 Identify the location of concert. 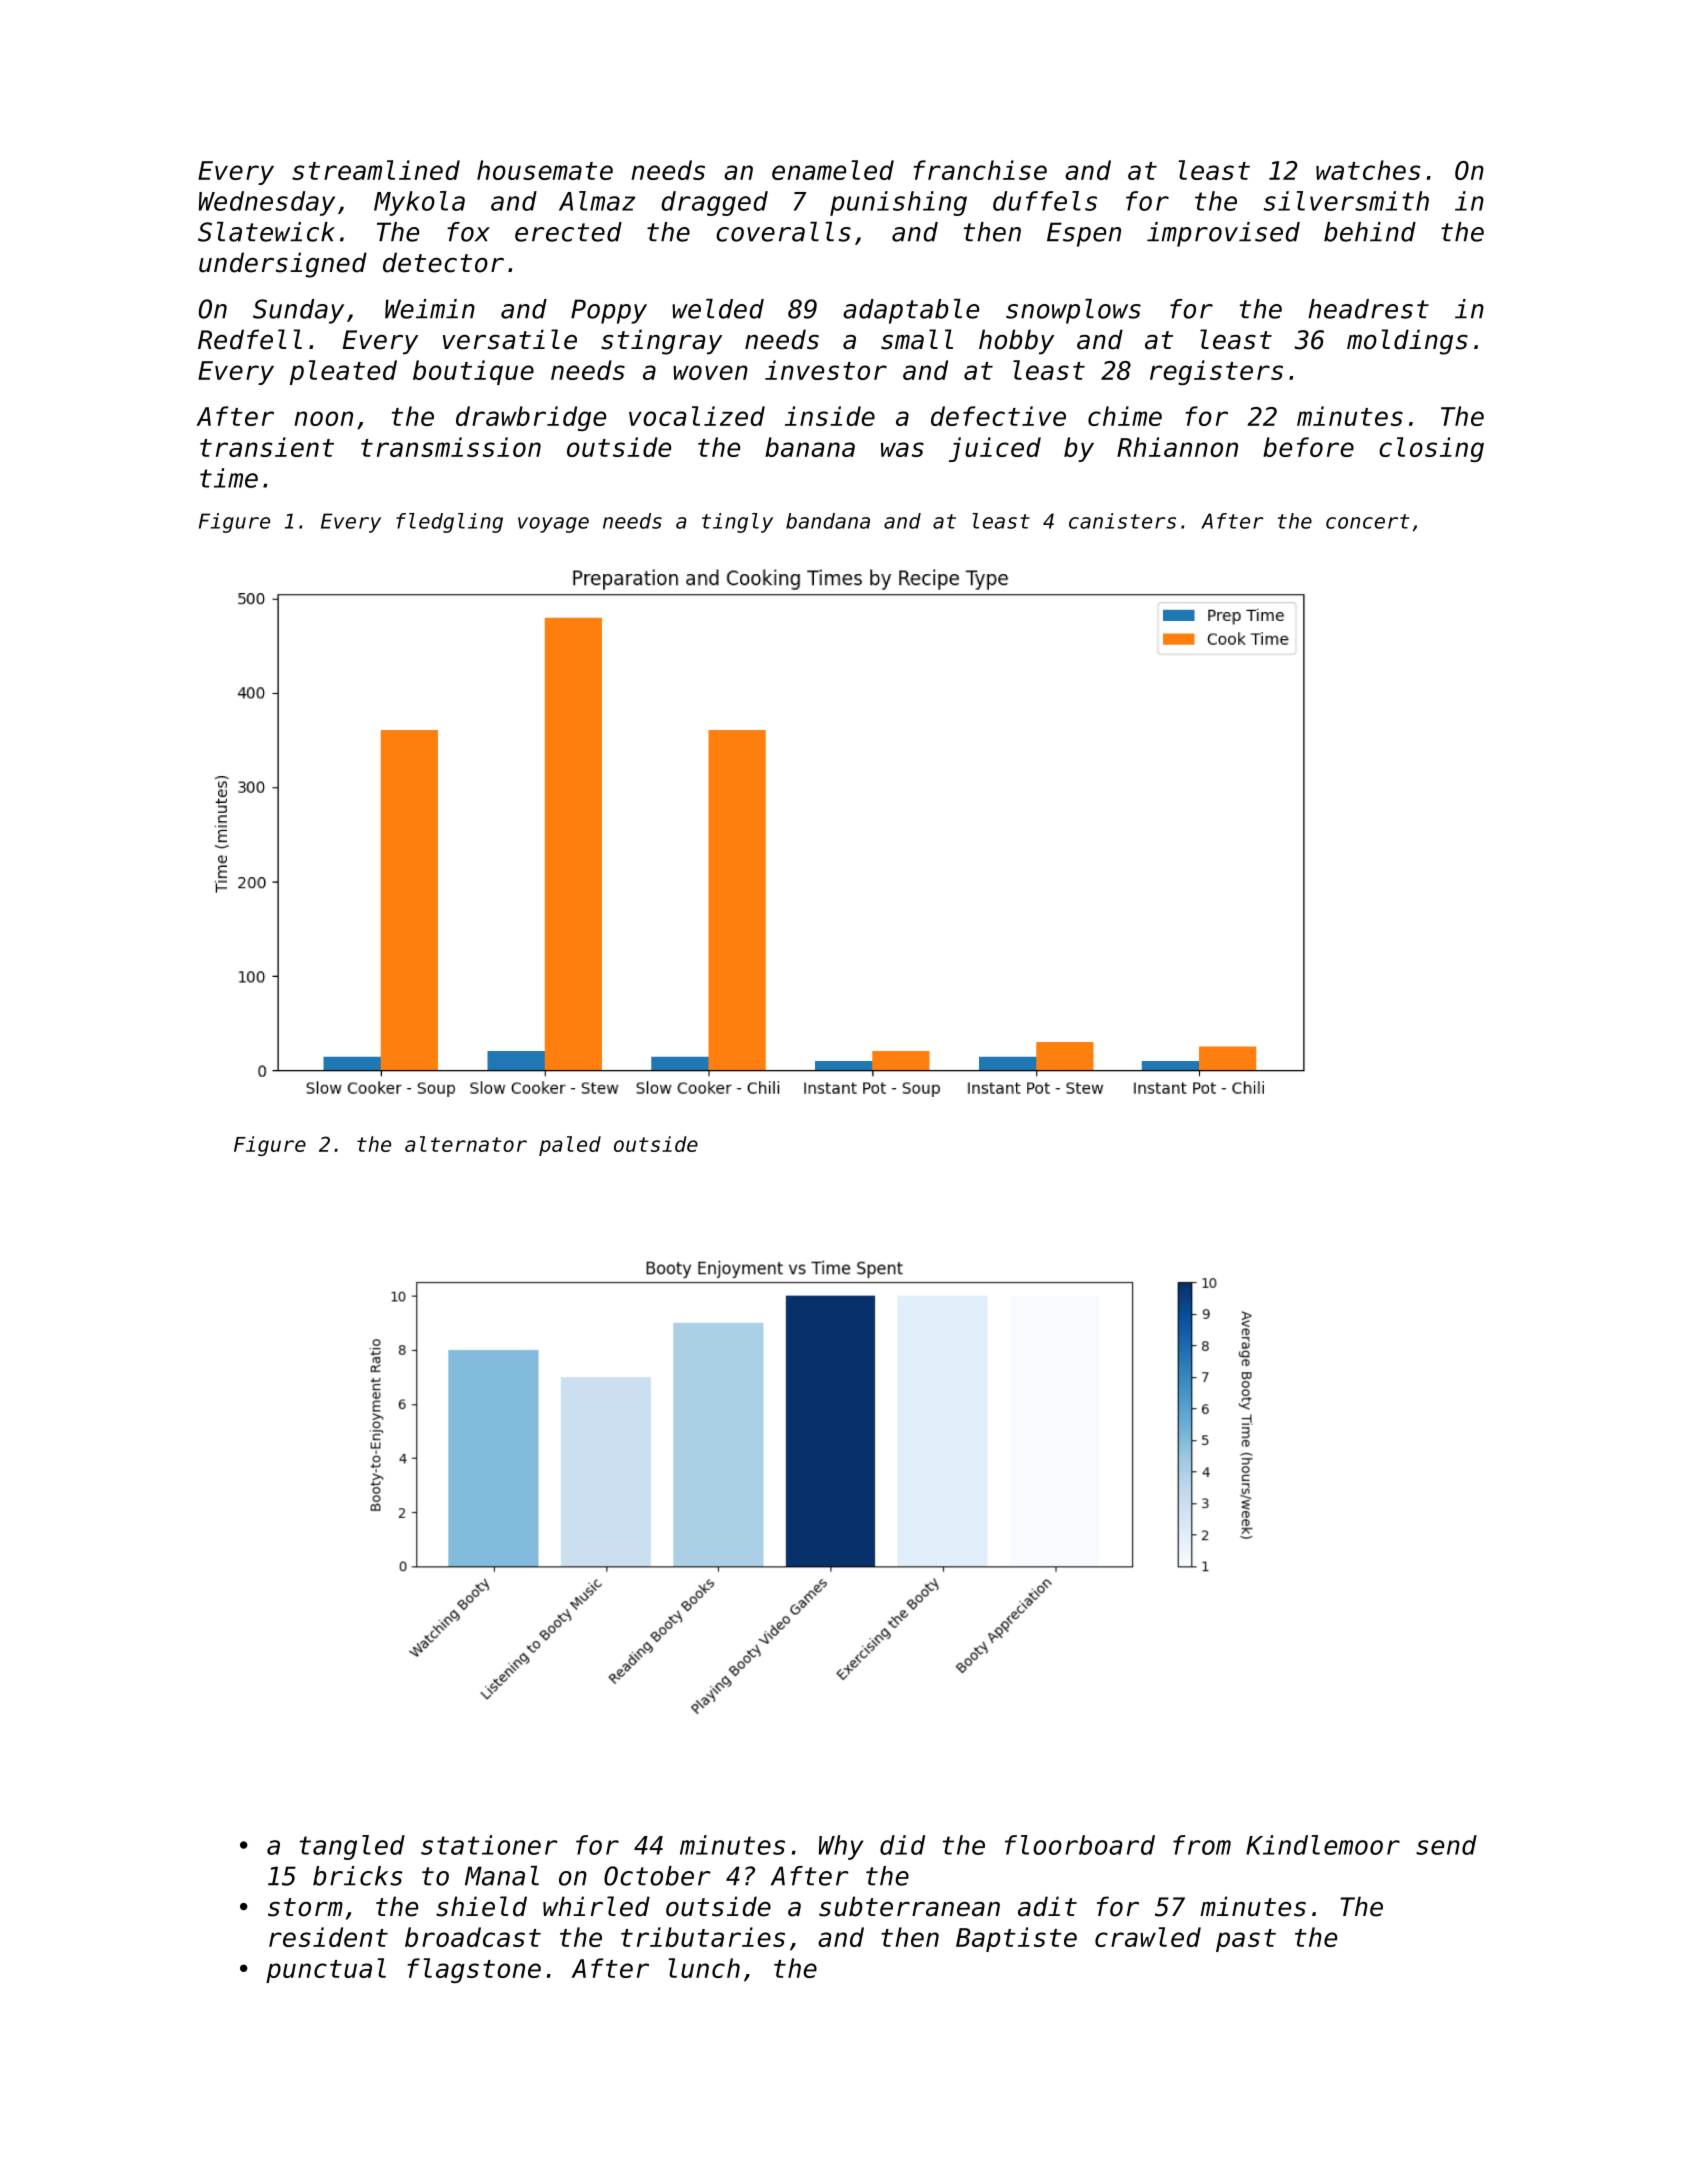
(1367, 521).
